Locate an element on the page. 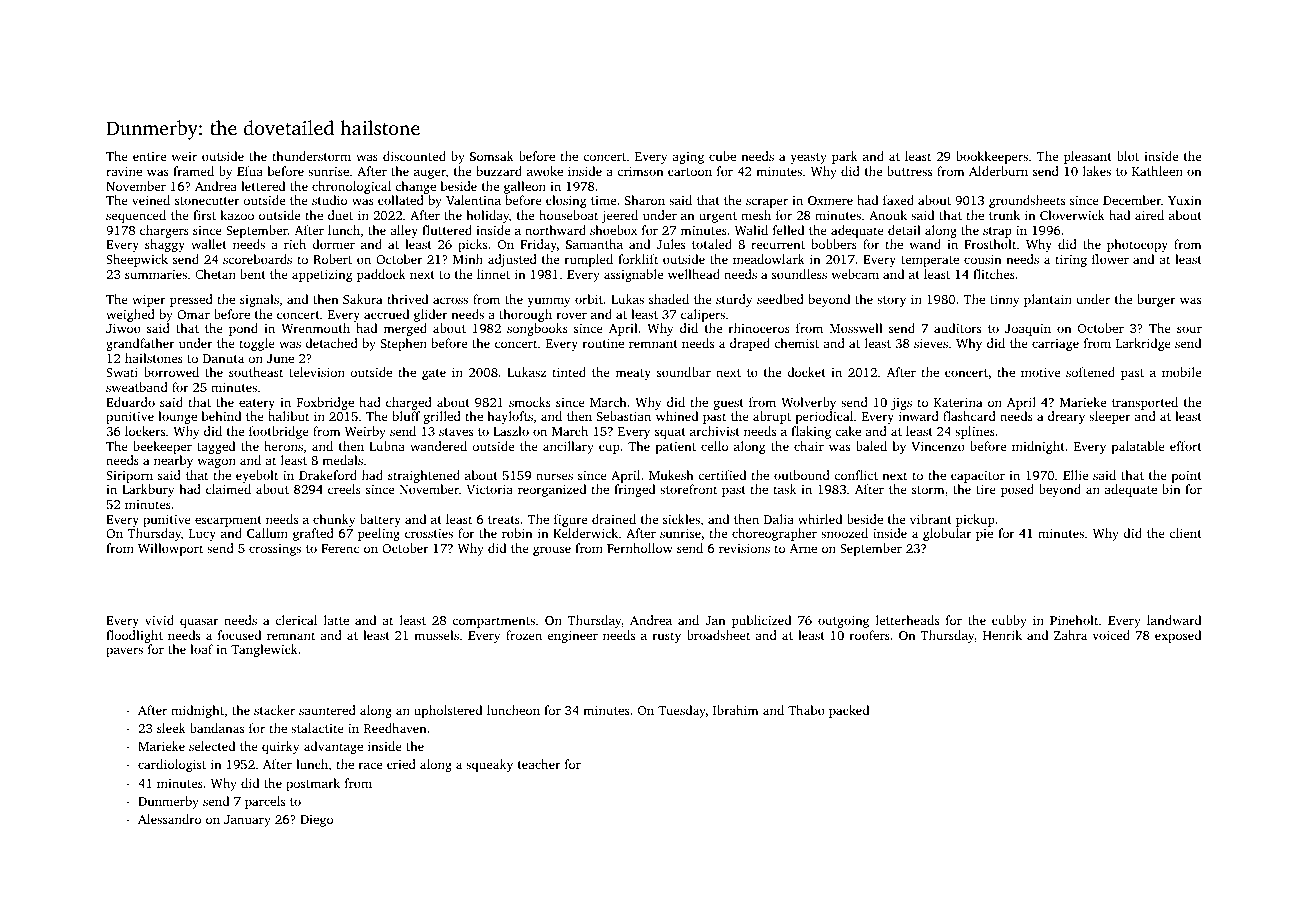  Omar is located at coordinates (193, 314).
